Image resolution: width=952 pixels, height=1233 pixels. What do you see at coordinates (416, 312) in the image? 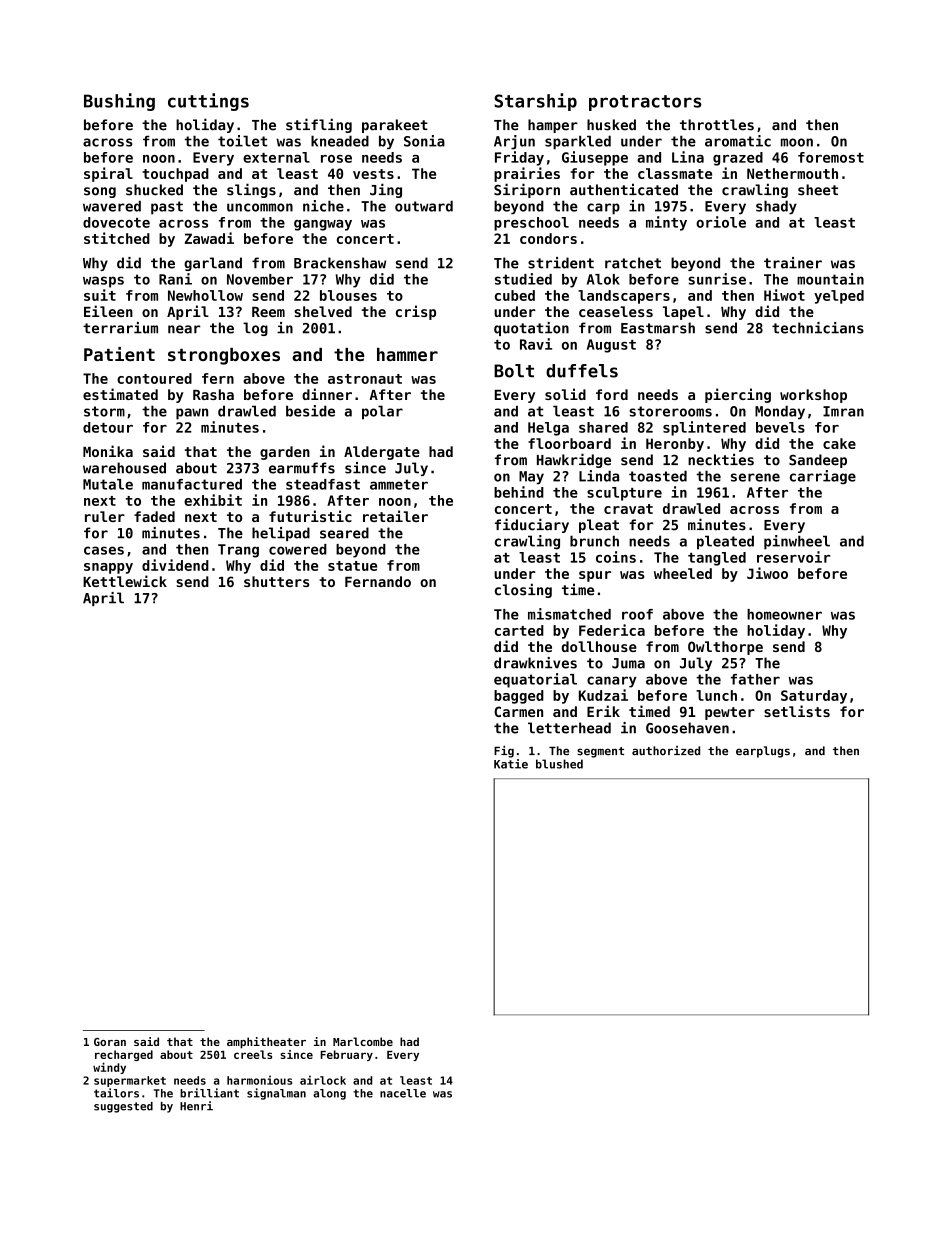
I see `crisp` at bounding box center [416, 312].
